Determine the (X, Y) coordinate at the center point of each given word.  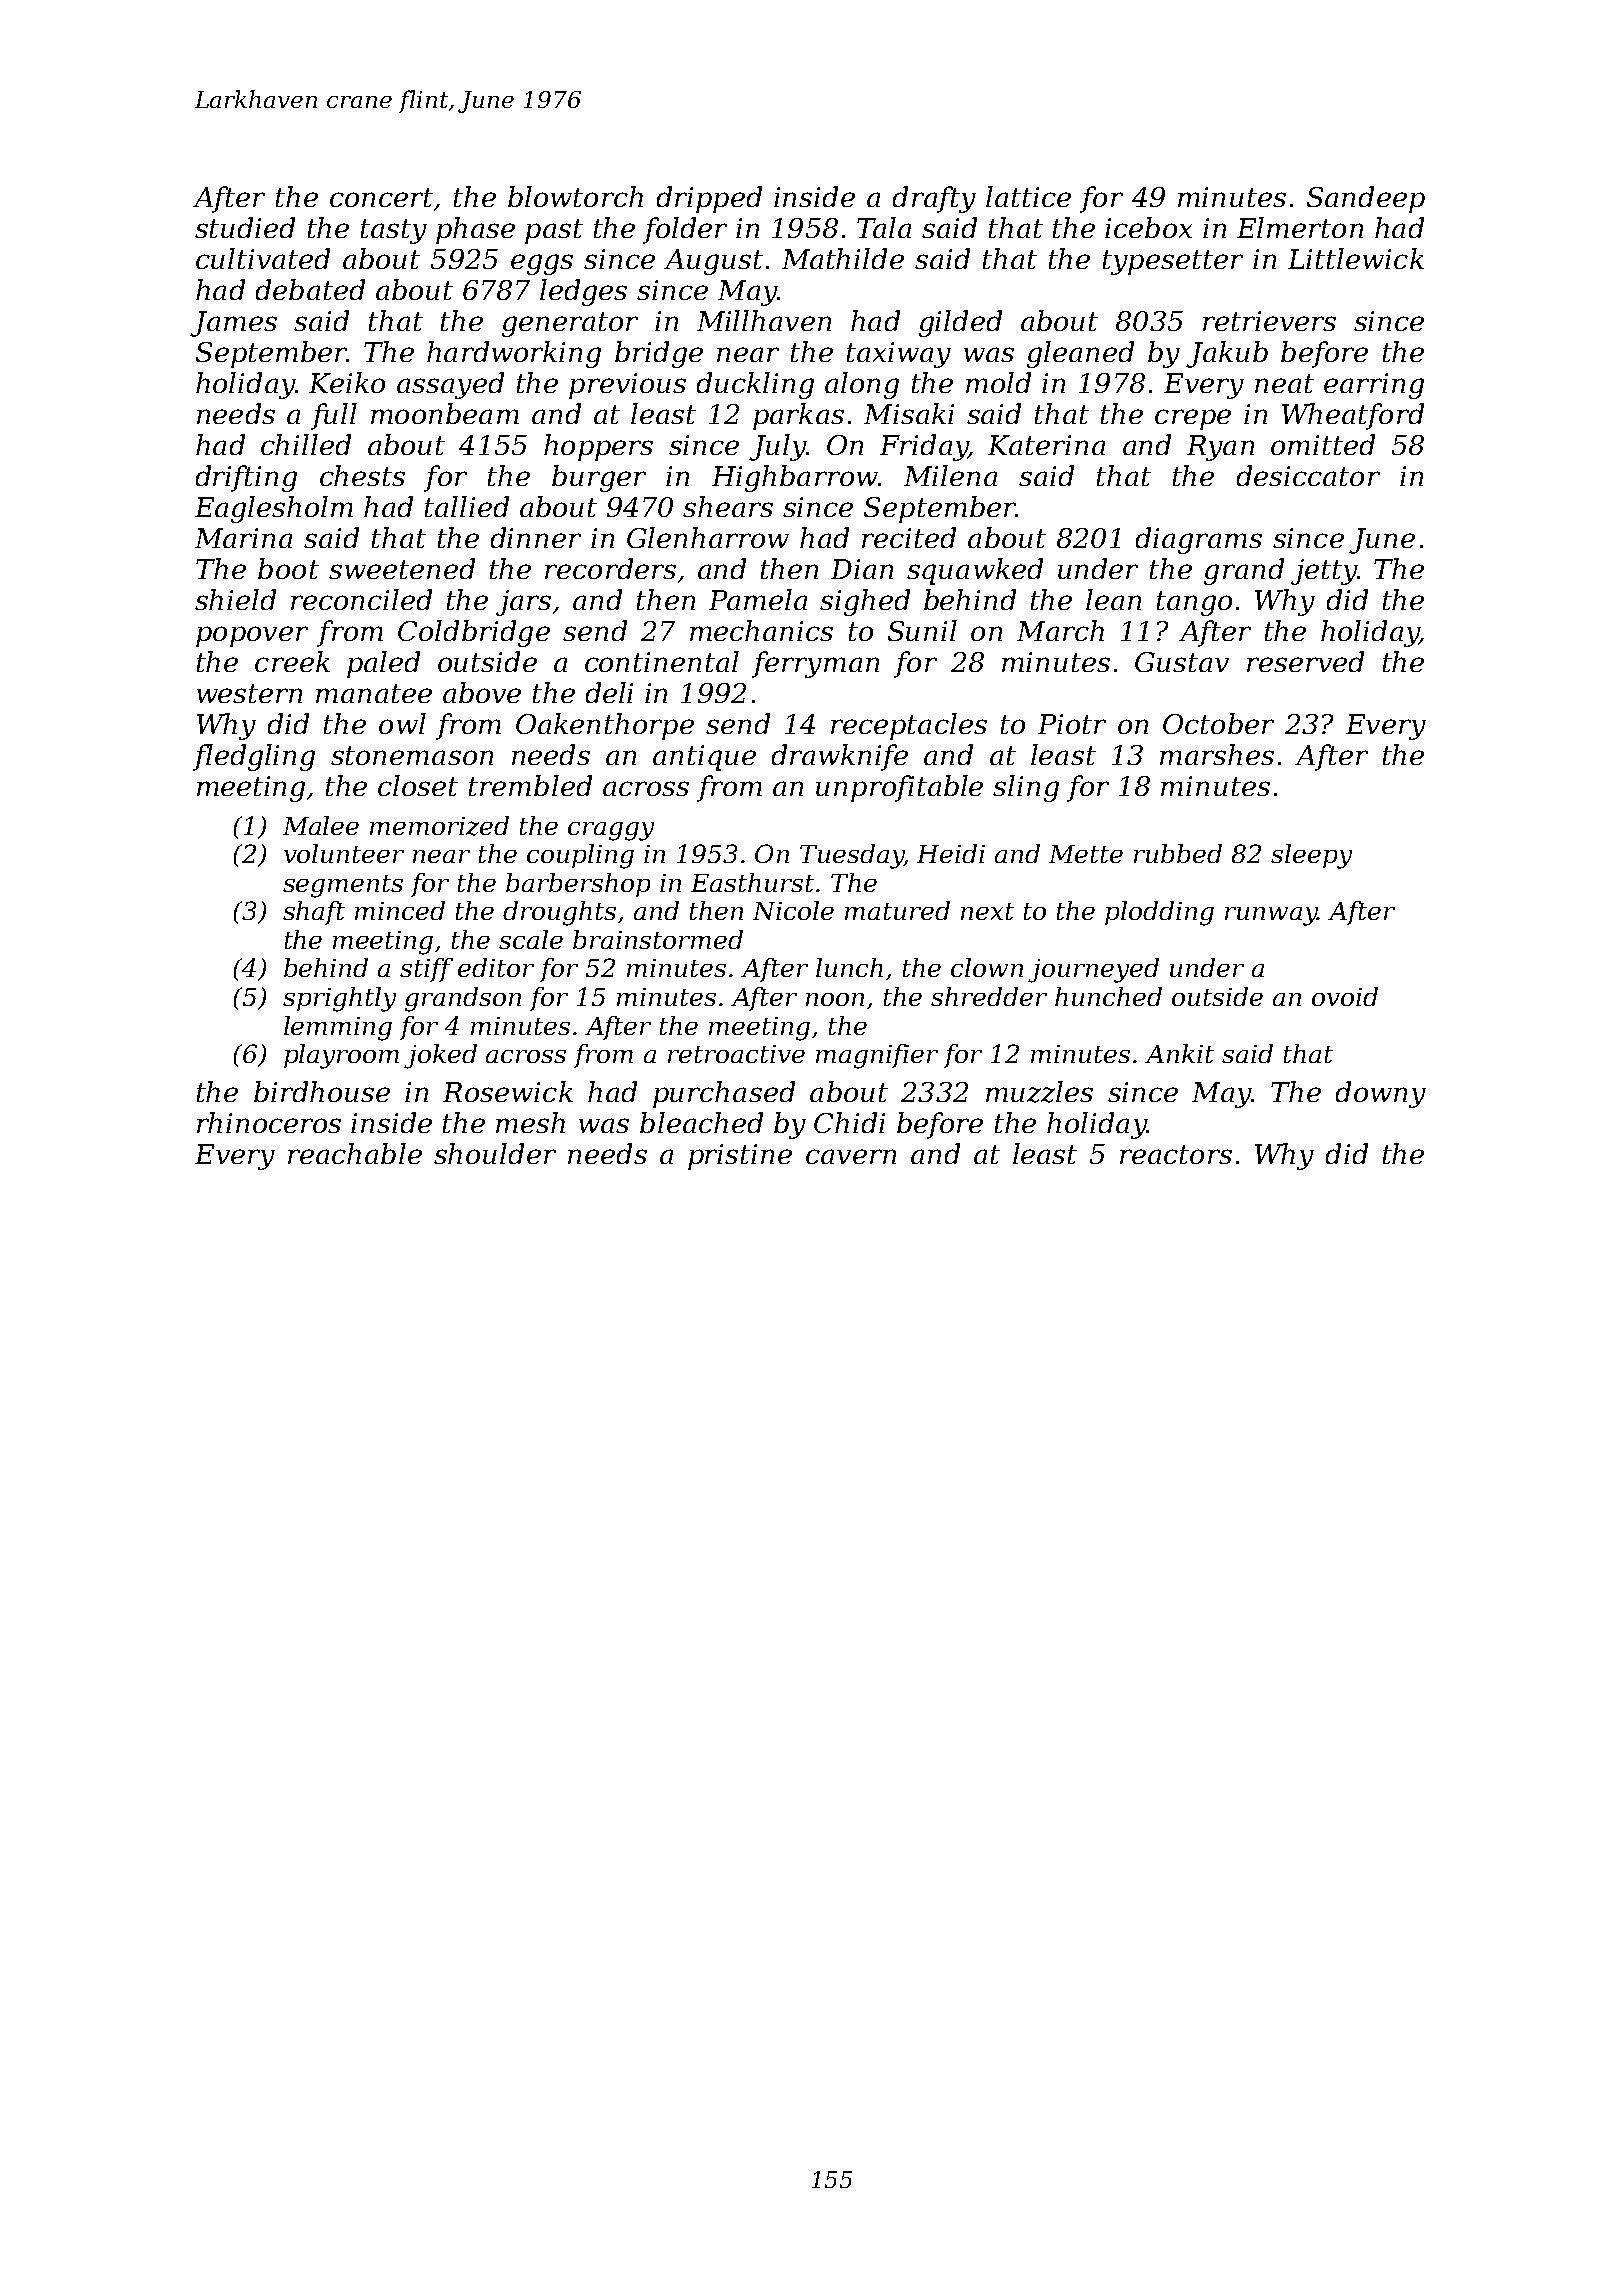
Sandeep (1366, 199)
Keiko (347, 382)
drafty (934, 199)
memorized (439, 826)
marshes (1217, 754)
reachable (355, 1153)
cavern (851, 1156)
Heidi (951, 853)
